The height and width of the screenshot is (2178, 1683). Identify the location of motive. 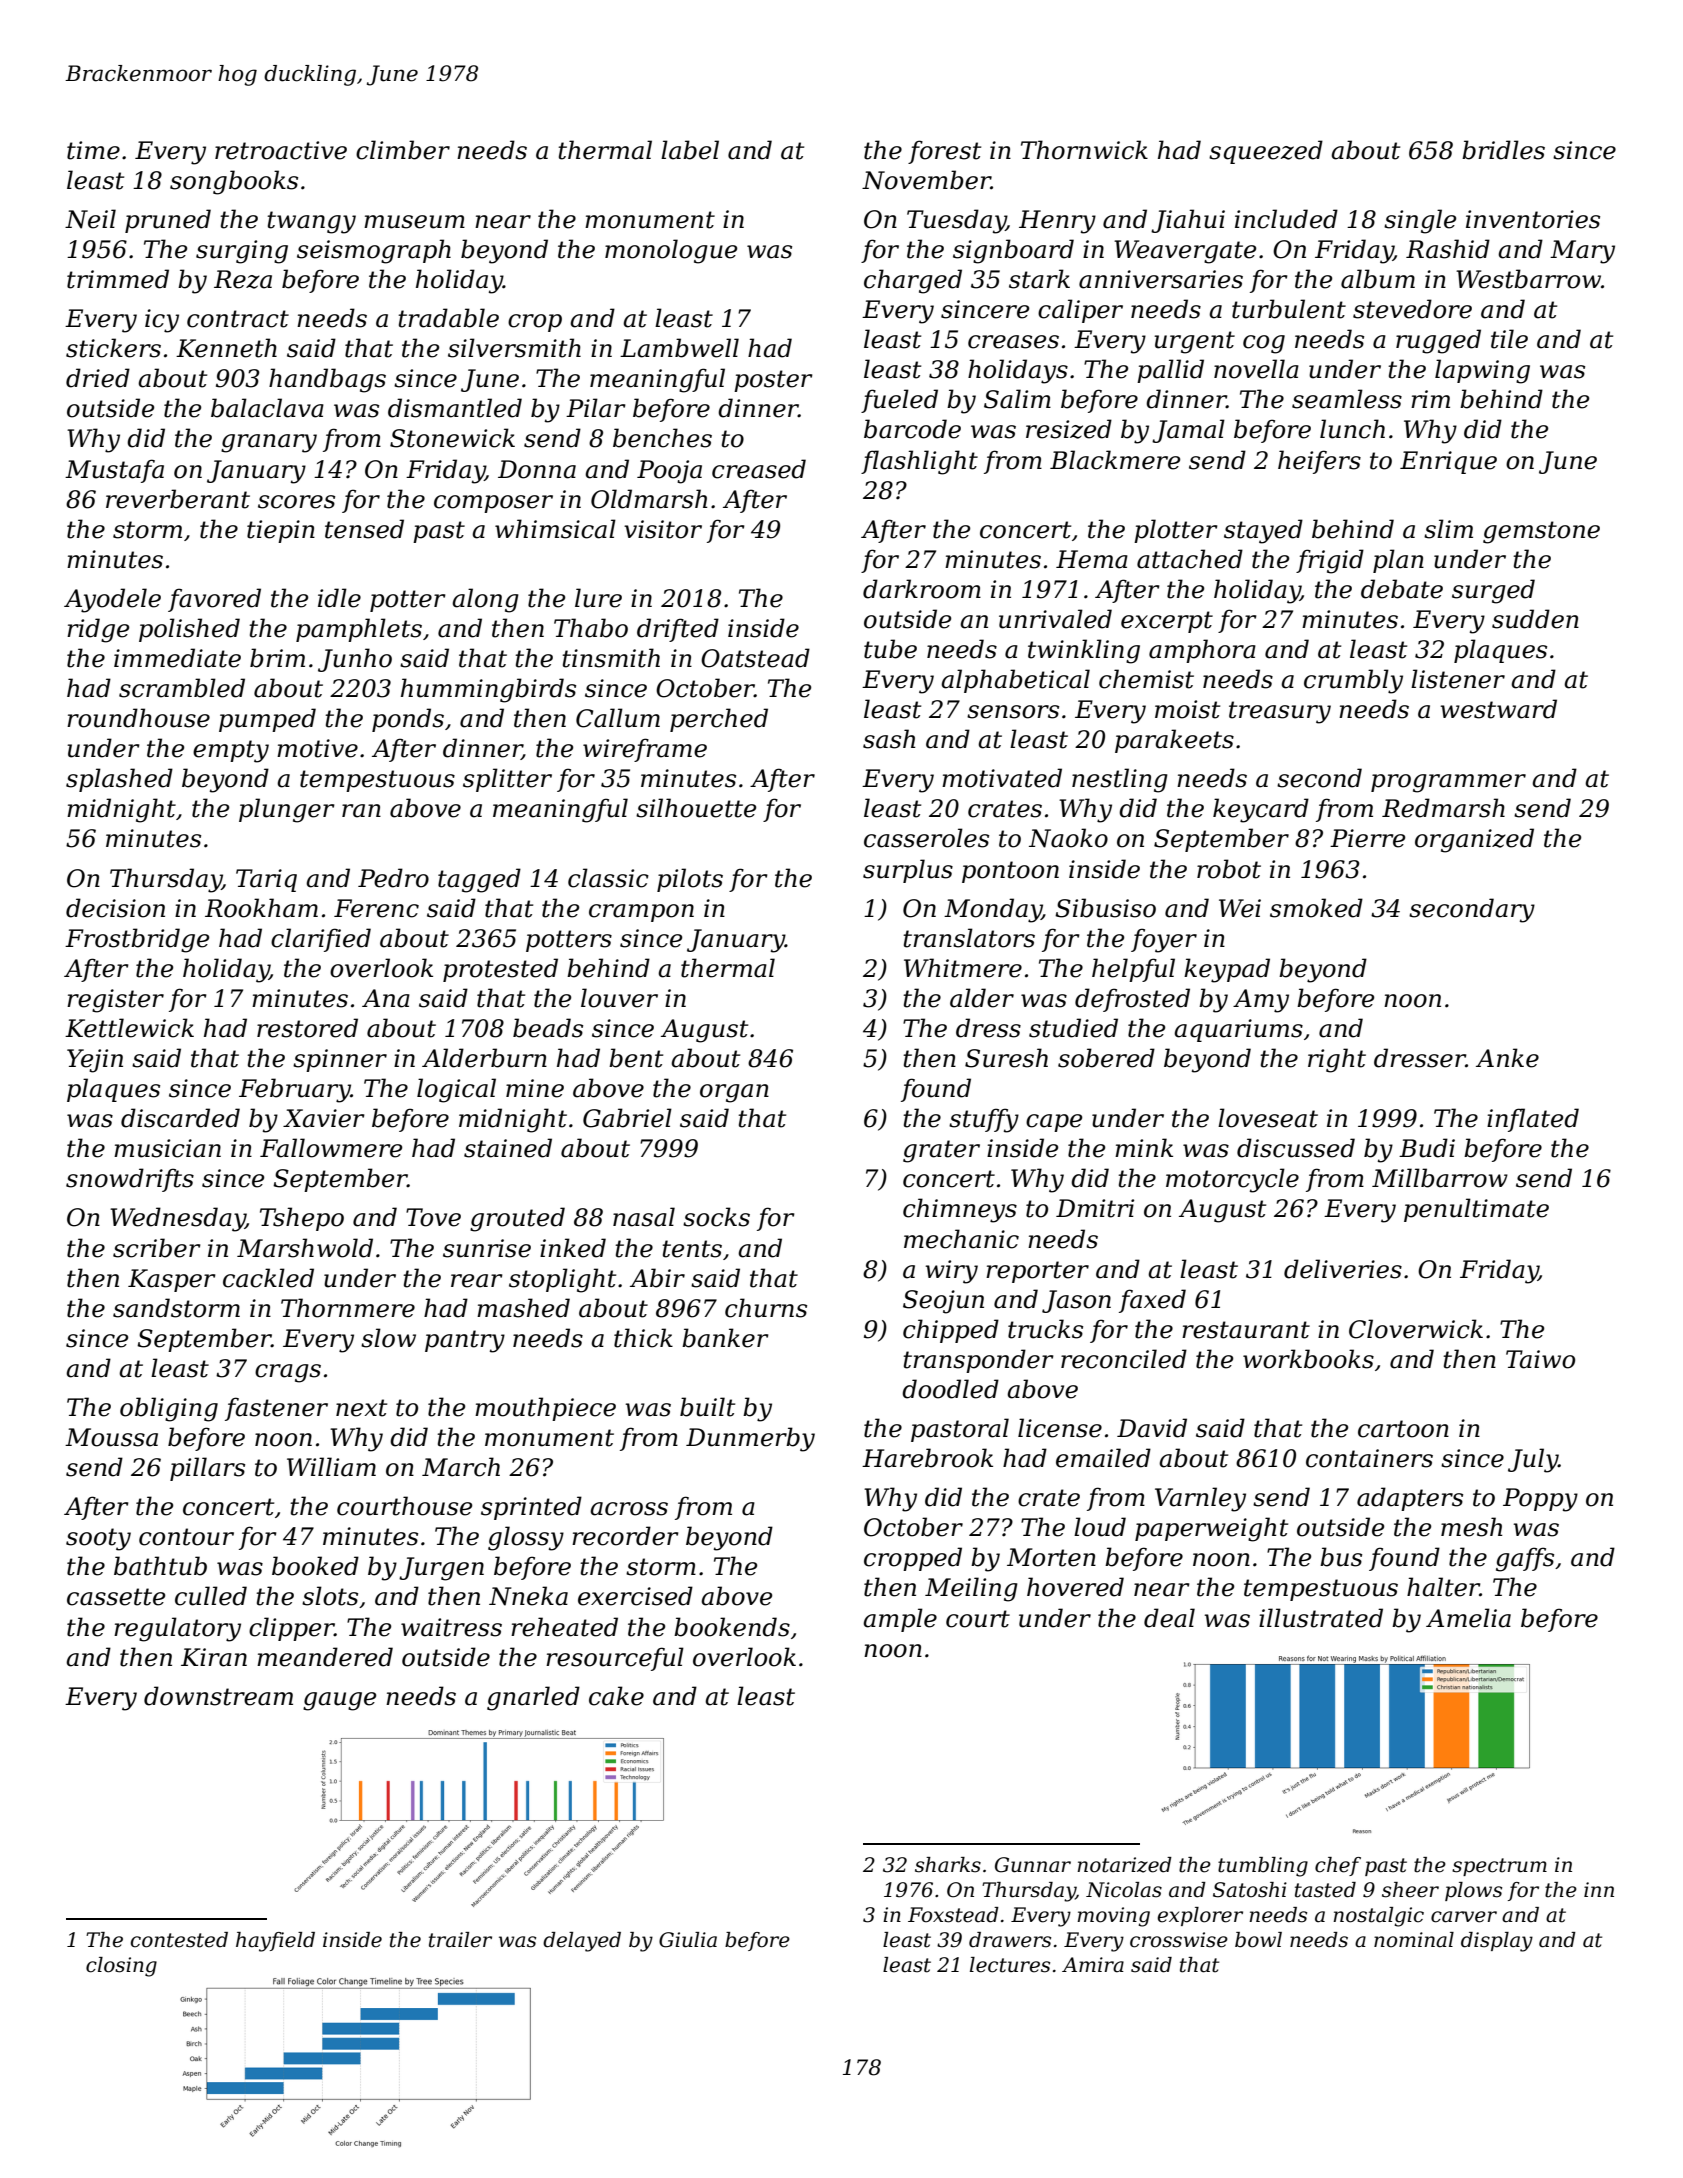
(317, 748).
